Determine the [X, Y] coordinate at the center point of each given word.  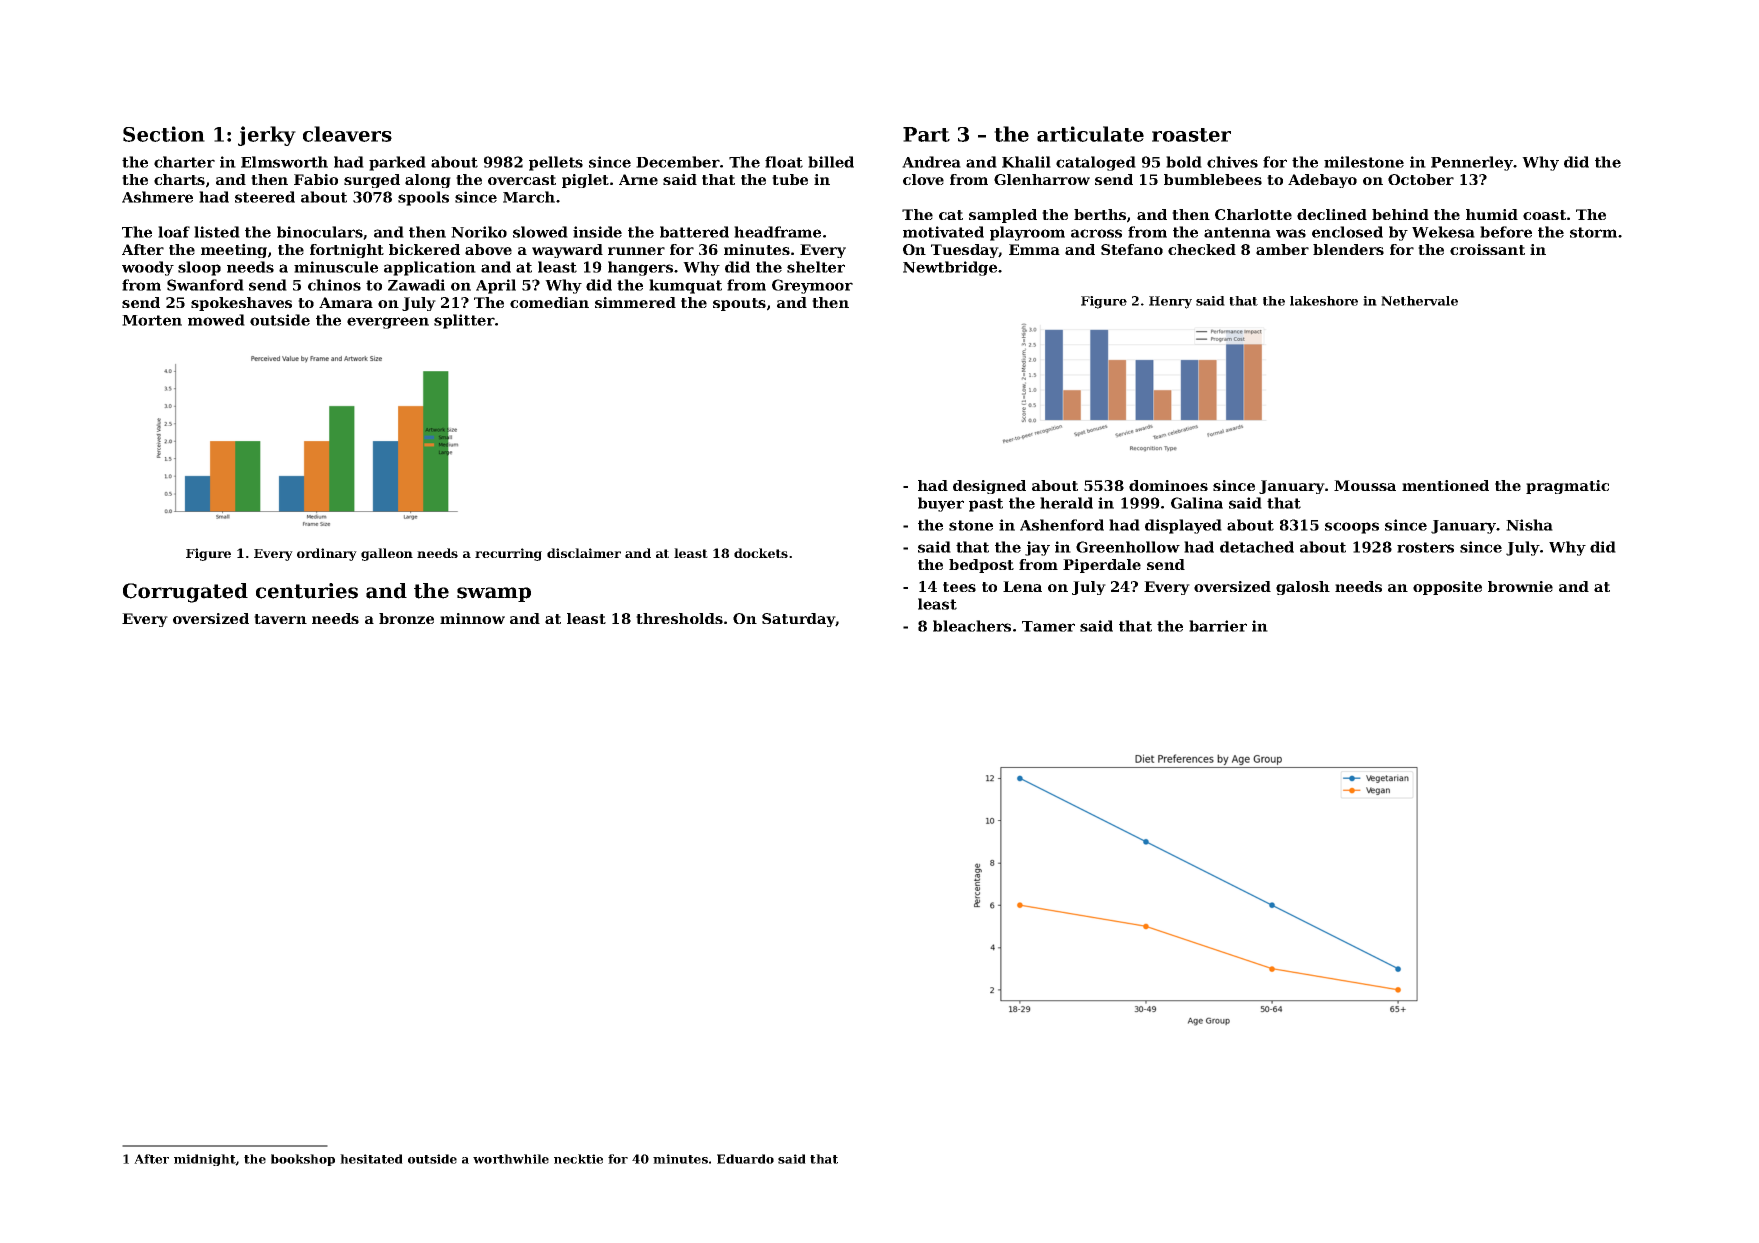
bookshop [303, 1160]
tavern [280, 619]
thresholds [679, 618]
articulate [1090, 134]
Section [164, 134]
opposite [1447, 588]
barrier [1218, 626]
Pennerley [1472, 163]
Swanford [205, 285]
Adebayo [1322, 181]
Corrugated [185, 593]
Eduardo [745, 1159]
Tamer [1048, 626]
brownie [1520, 586]
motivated [943, 232]
